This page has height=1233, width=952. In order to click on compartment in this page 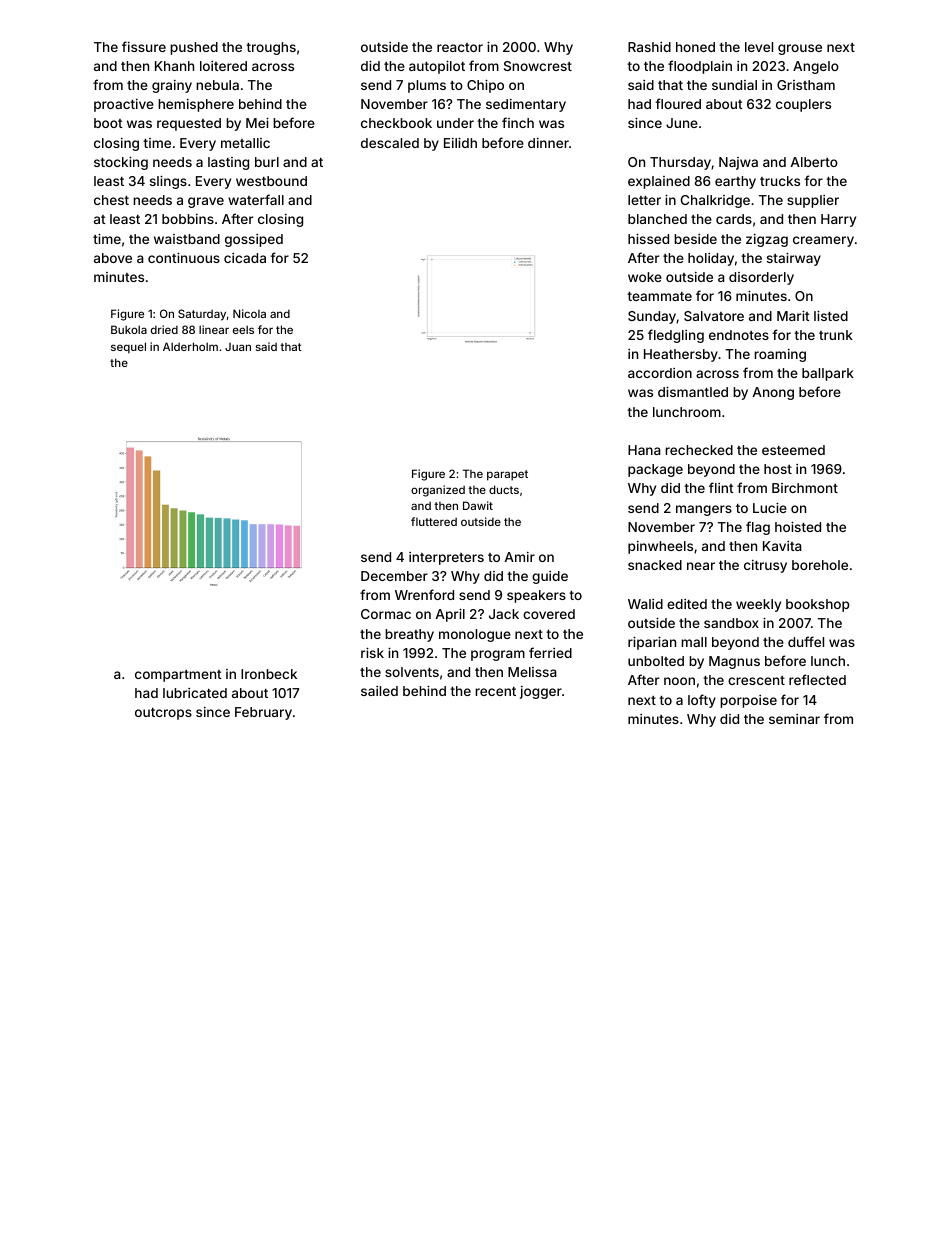, I will do `click(178, 676)`.
